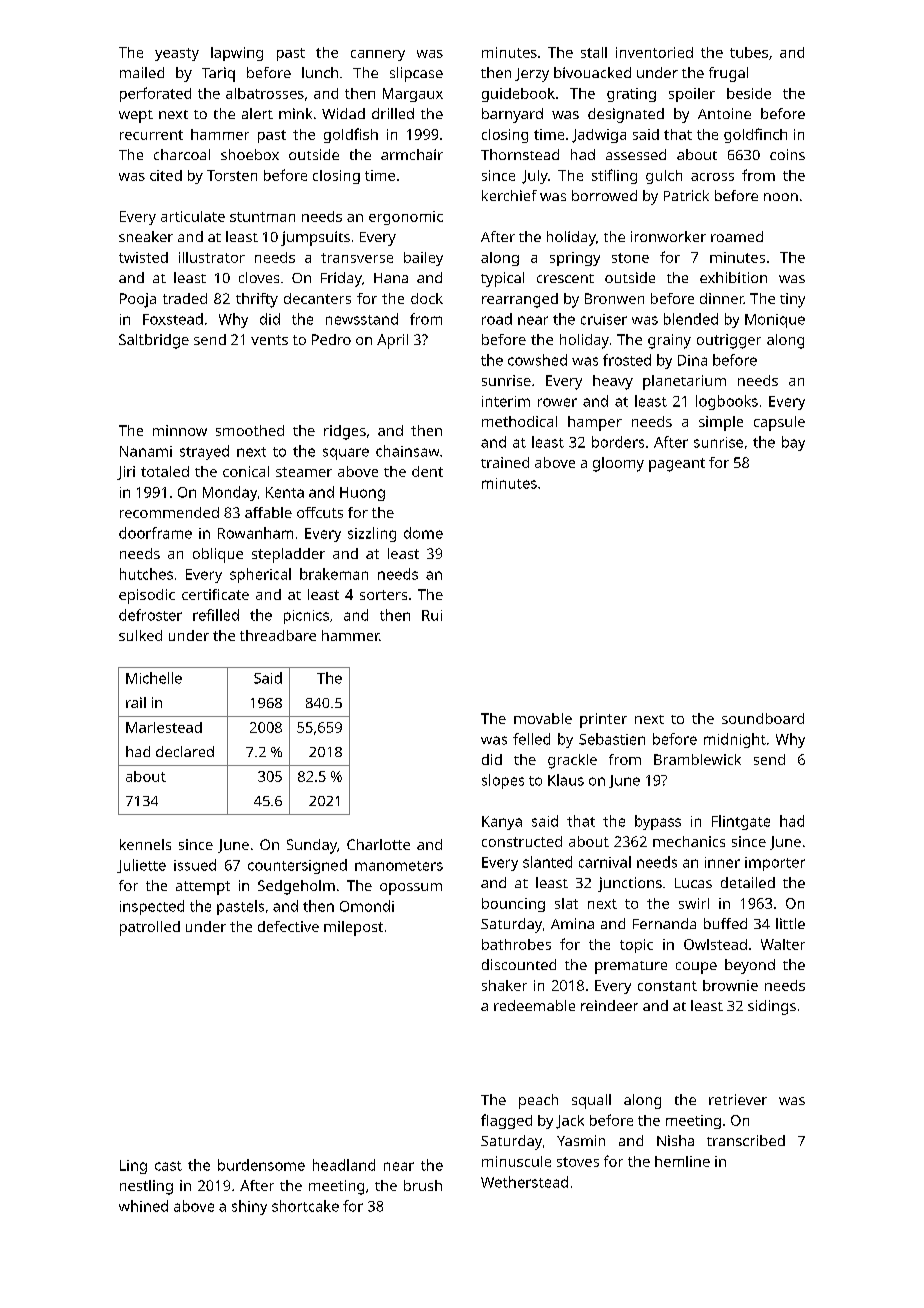  What do you see at coordinates (504, 985) in the screenshot?
I see `shaker` at bounding box center [504, 985].
